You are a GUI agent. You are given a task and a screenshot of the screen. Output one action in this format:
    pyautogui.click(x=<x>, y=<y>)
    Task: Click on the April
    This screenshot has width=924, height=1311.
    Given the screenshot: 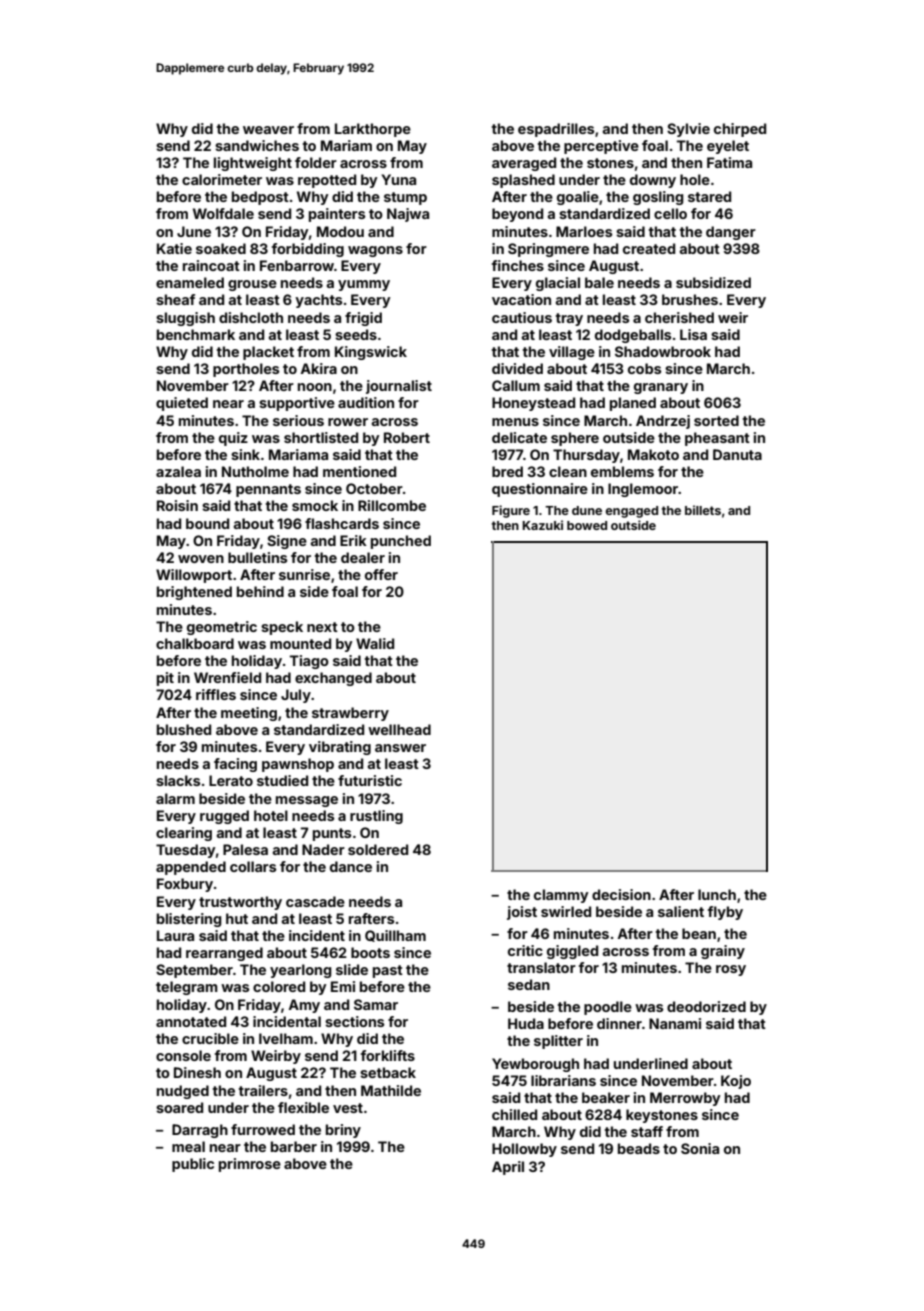 What is the action you would take?
    pyautogui.click(x=508, y=1168)
